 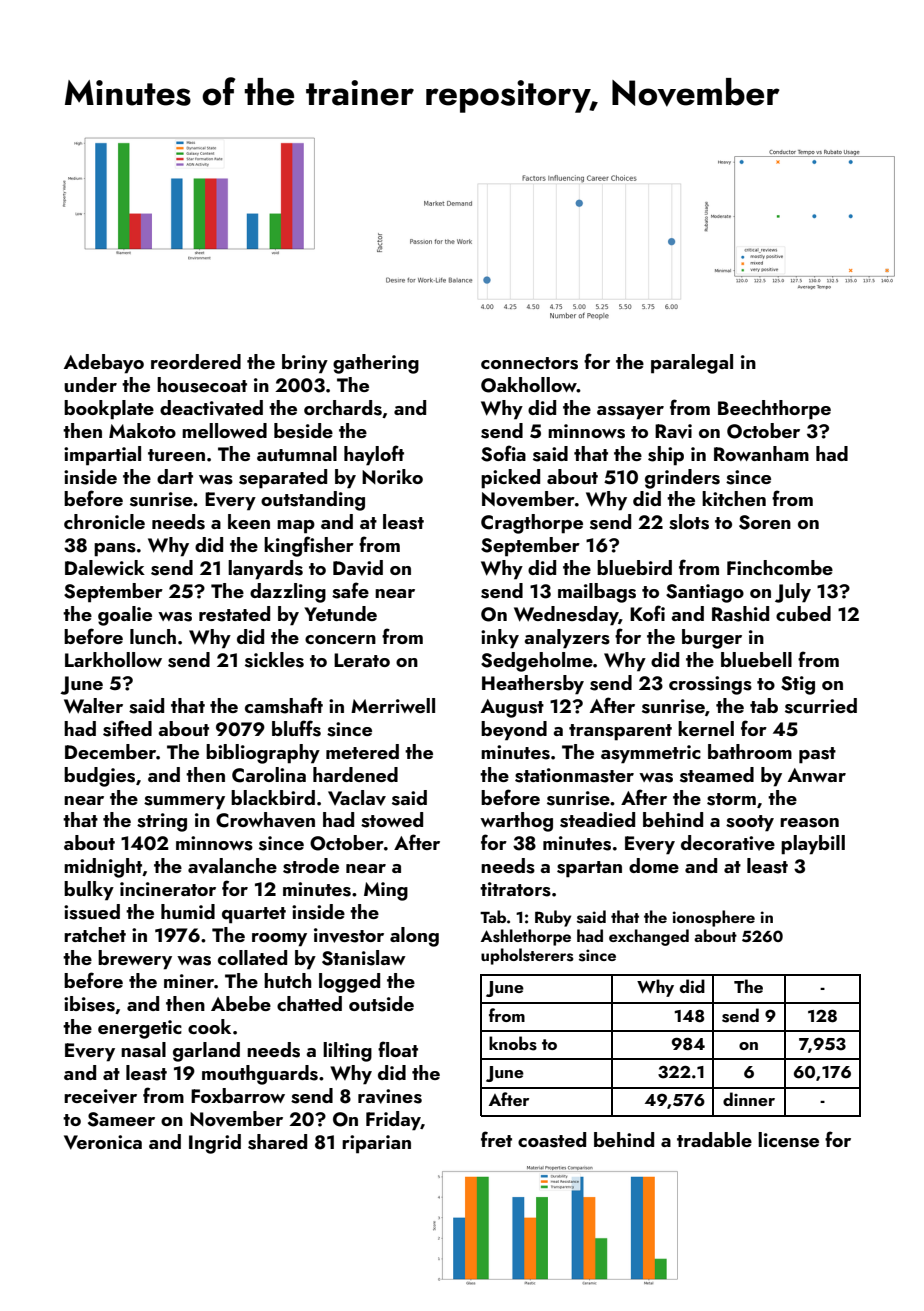 I want to click on Ingrid, so click(x=215, y=1144).
